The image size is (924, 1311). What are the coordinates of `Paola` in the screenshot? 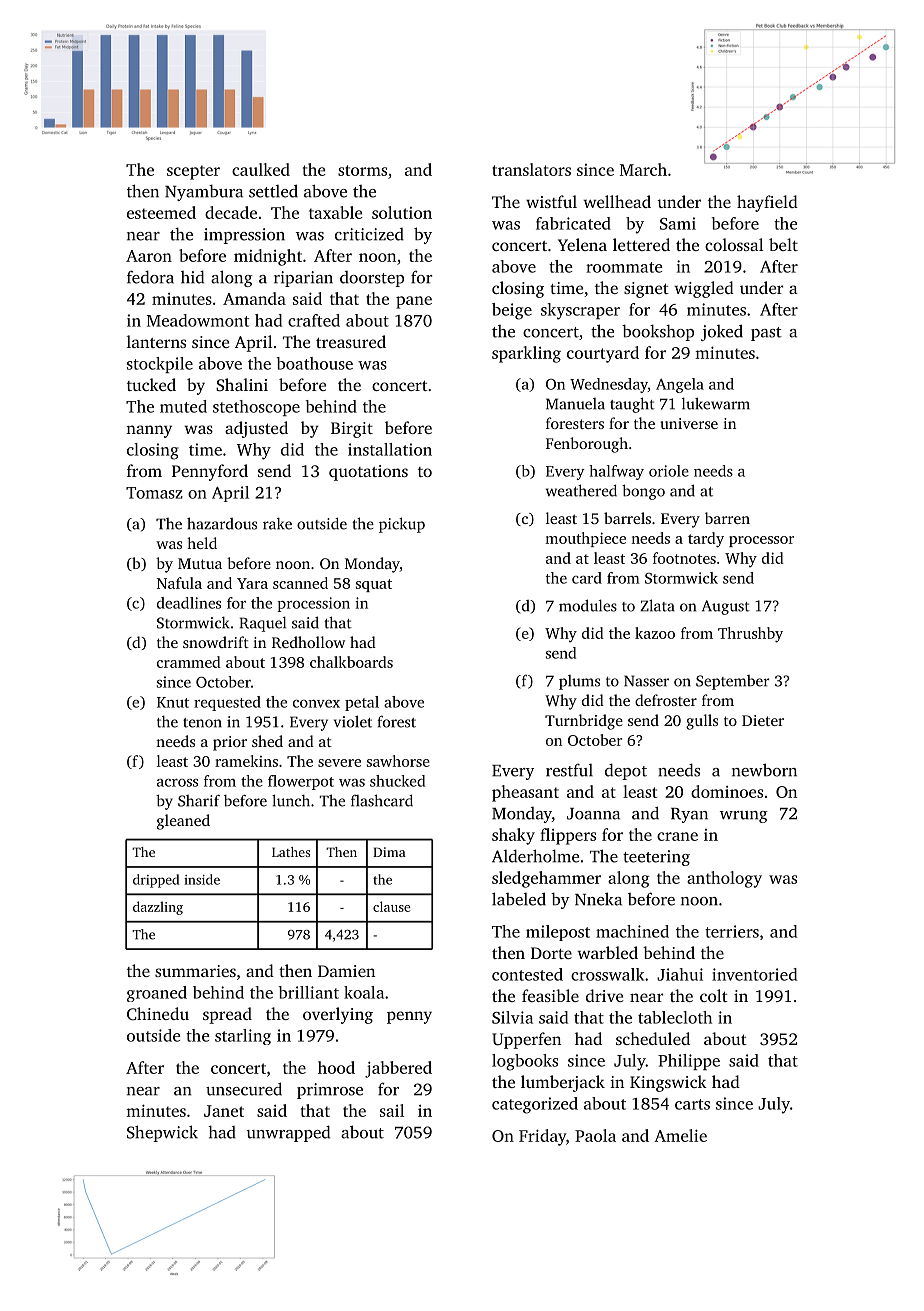 It's located at (595, 1135).
